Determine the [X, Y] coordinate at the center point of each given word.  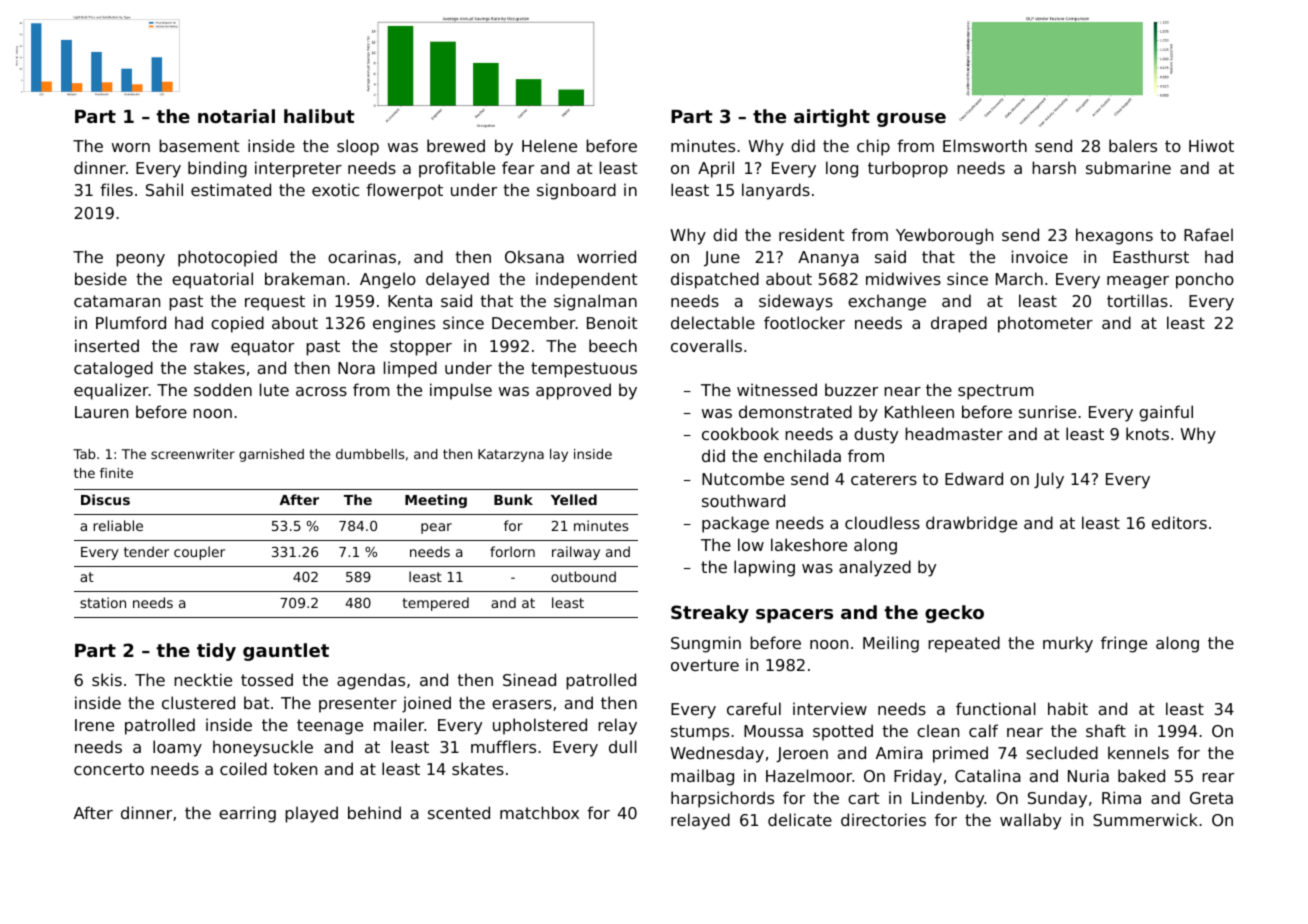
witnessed [777, 389]
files [116, 189]
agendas [371, 681]
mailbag [702, 777]
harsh [1054, 167]
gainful [1166, 413]
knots [1147, 433]
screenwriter [193, 454]
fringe [1124, 644]
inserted [107, 345]
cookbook [740, 433]
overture [705, 665]
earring [247, 814]
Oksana [534, 256]
